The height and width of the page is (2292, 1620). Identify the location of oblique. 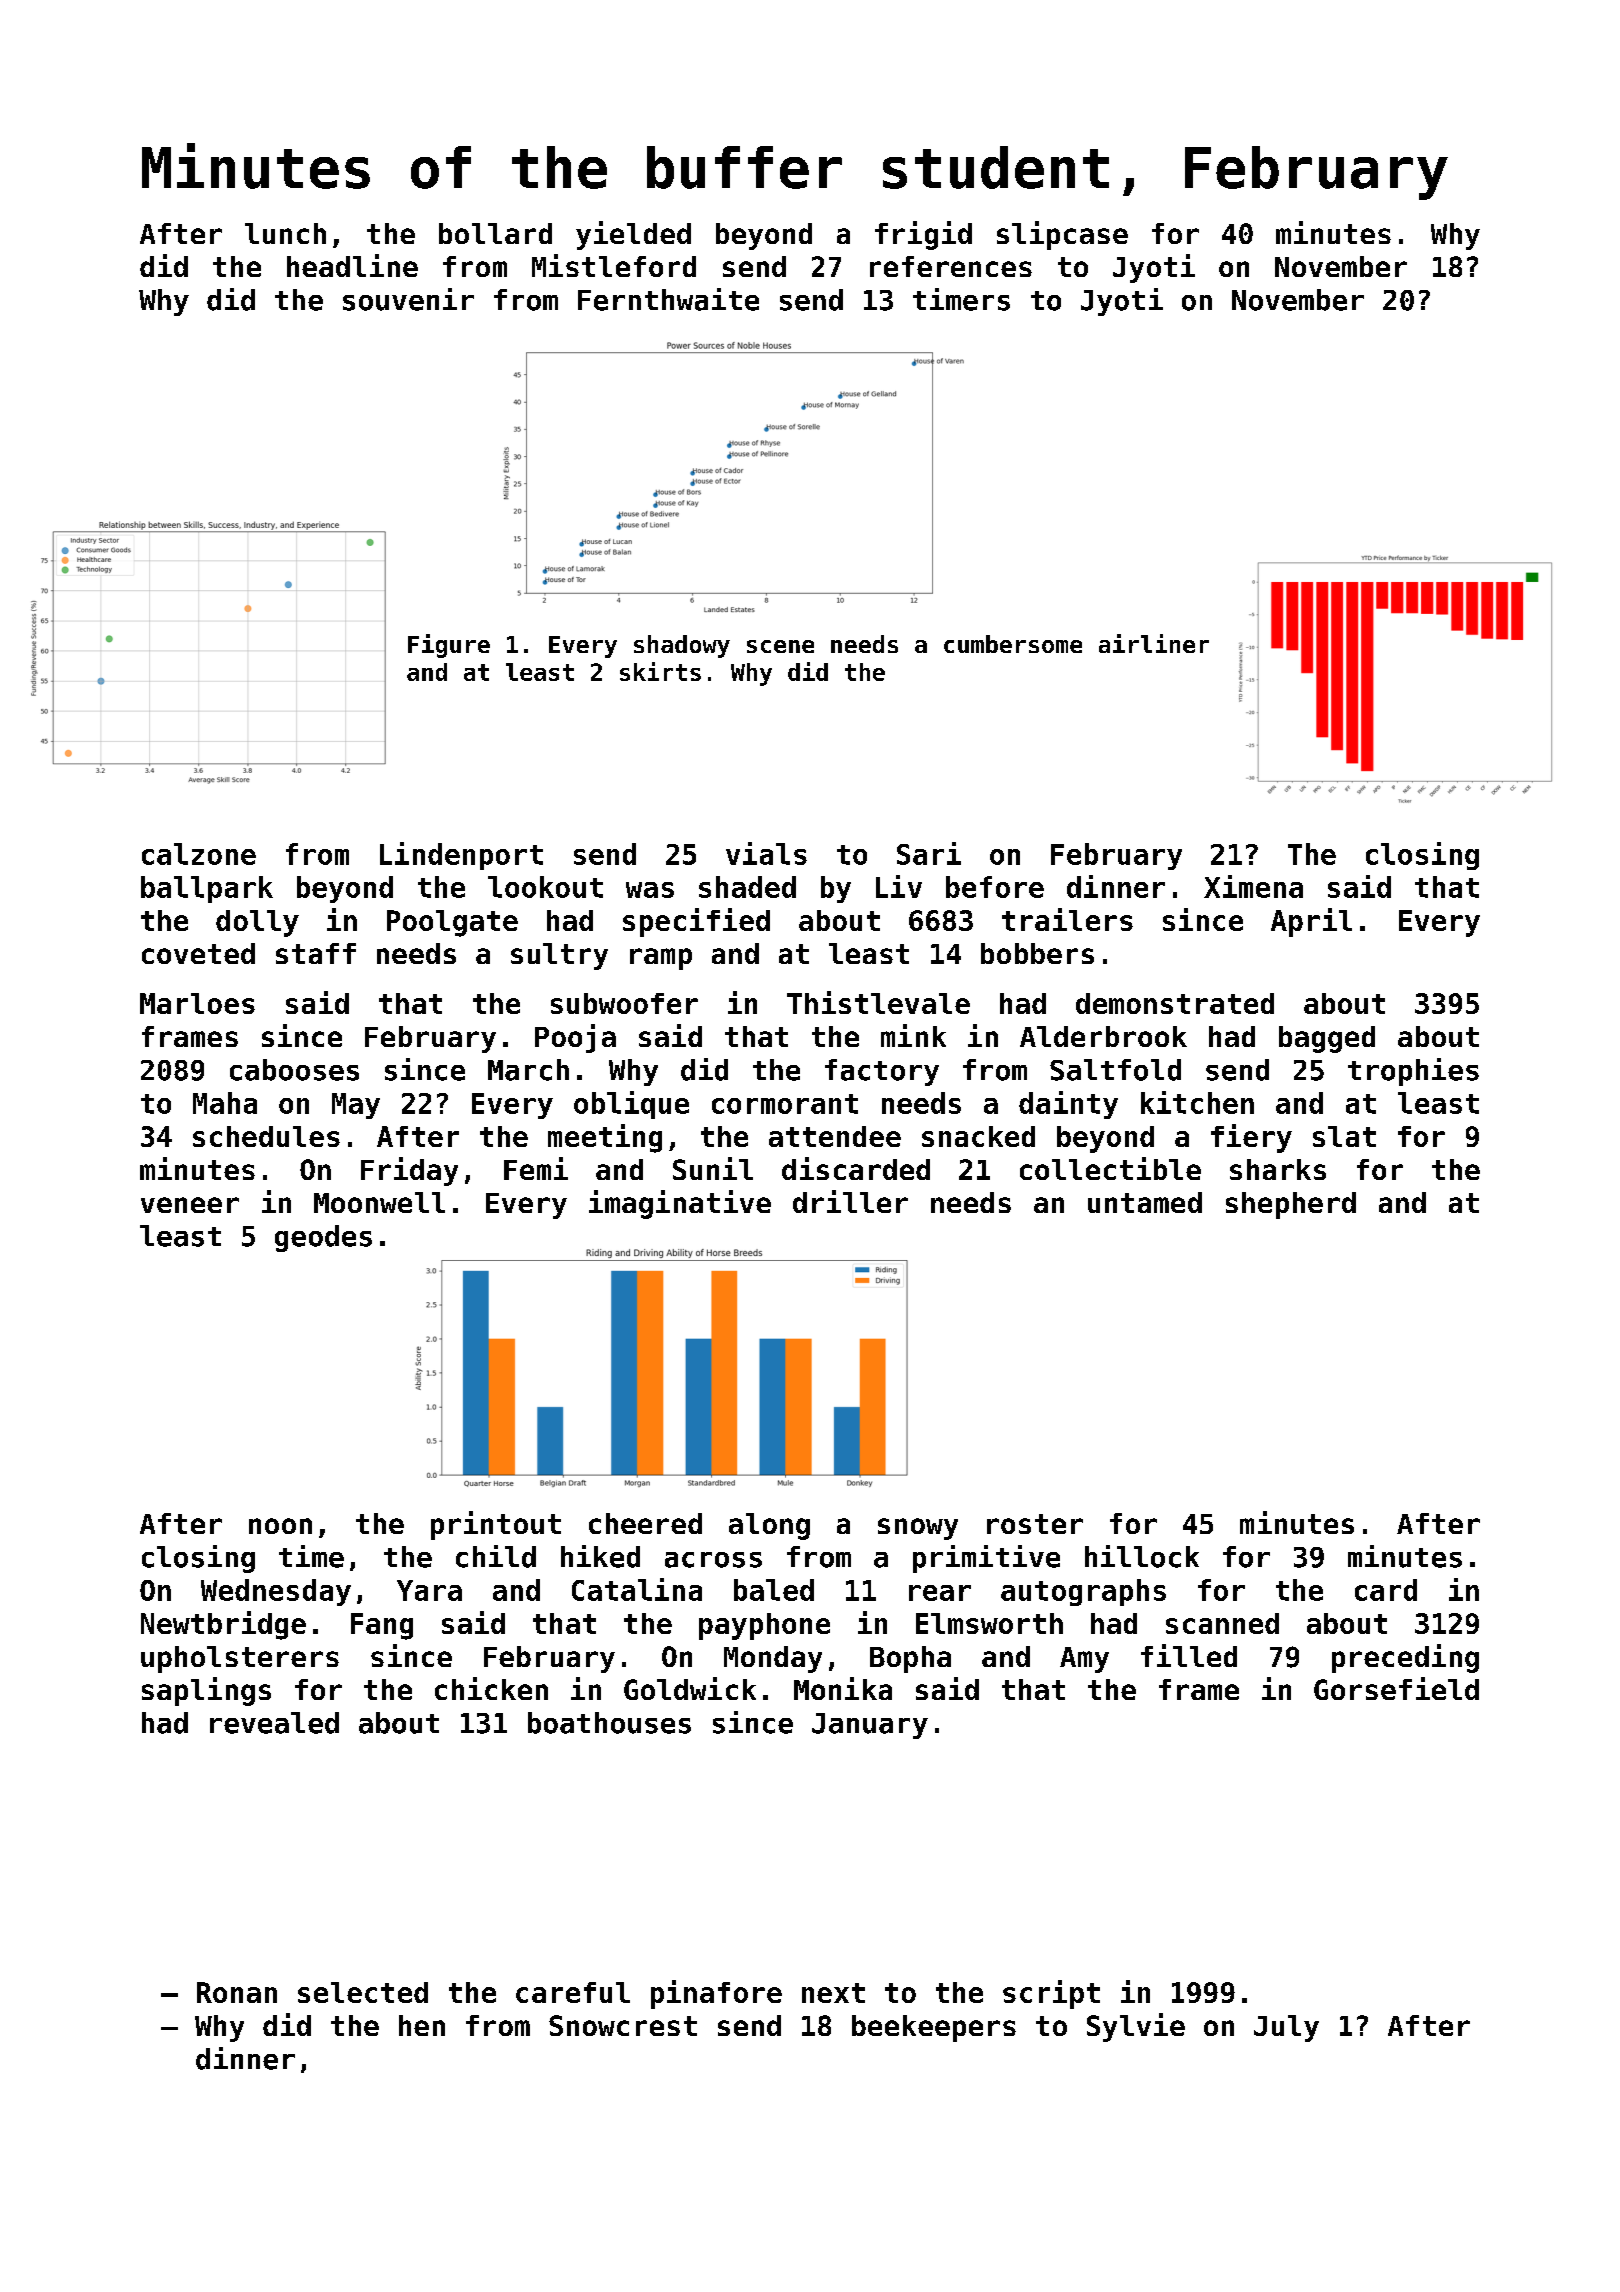
(631, 1105).
